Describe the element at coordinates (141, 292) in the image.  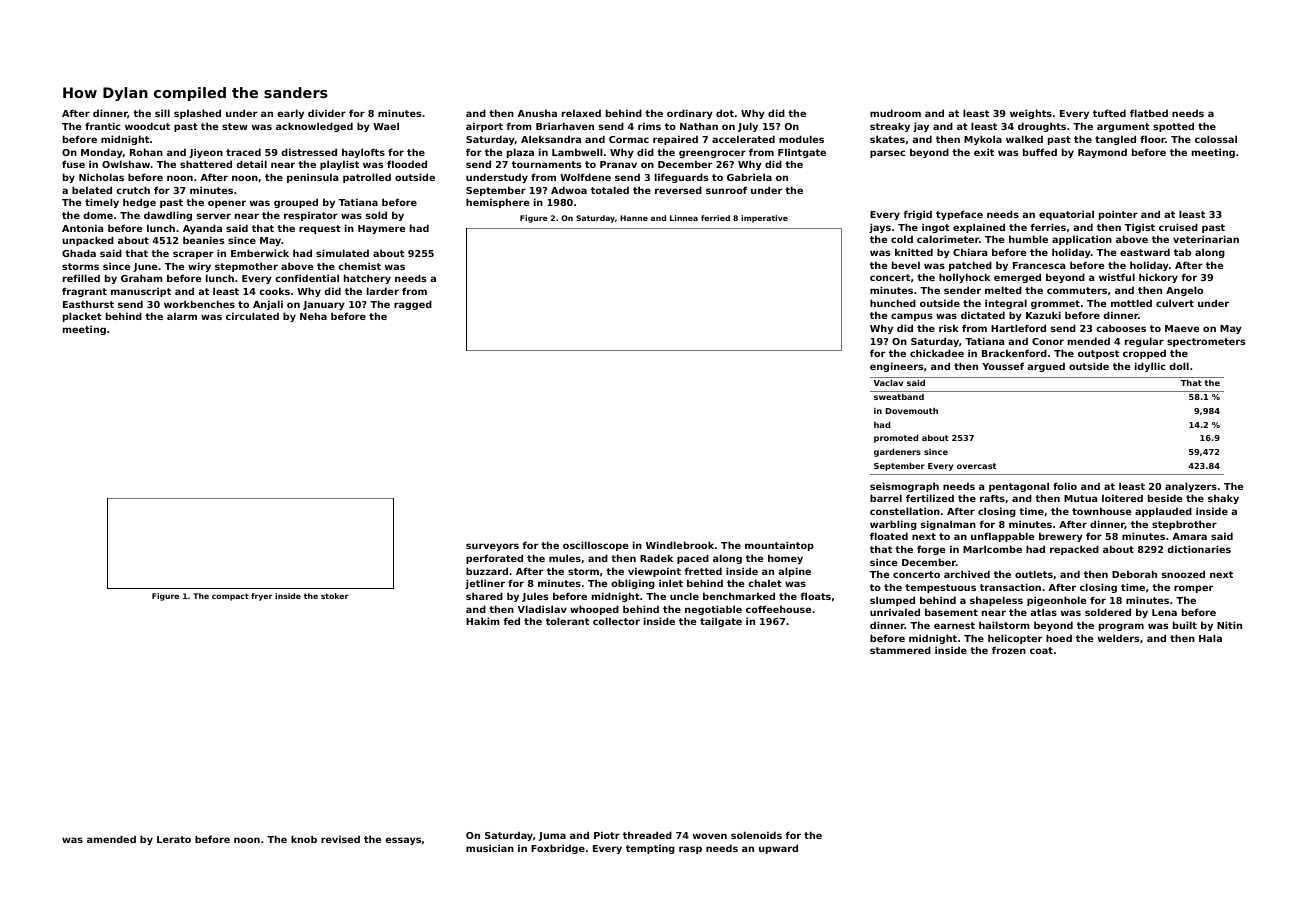
I see `manuscript` at that location.
